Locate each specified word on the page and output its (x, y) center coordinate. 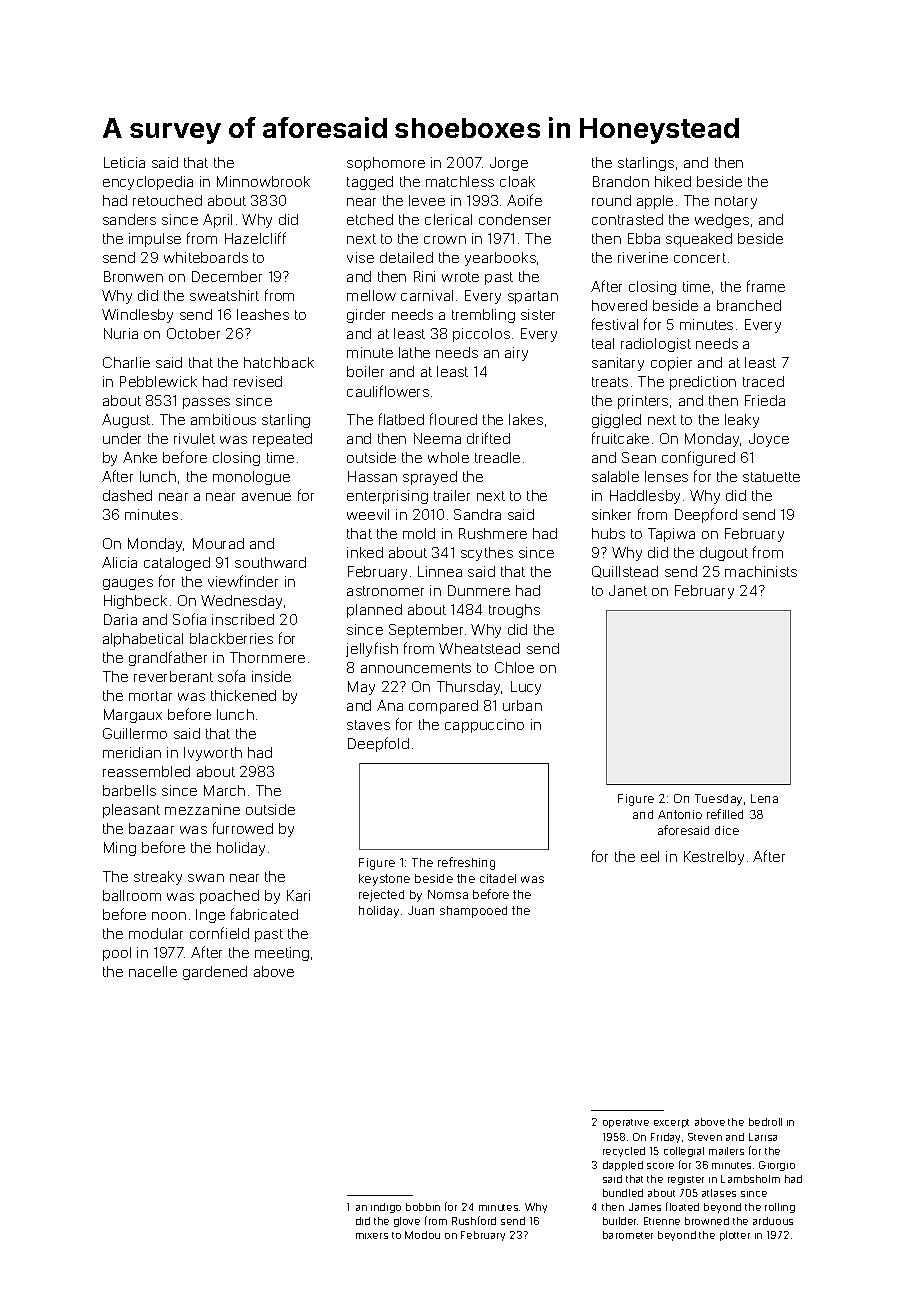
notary (736, 202)
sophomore (386, 164)
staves (368, 725)
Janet (628, 590)
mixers (372, 1236)
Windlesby (137, 316)
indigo (386, 1208)
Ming (120, 849)
